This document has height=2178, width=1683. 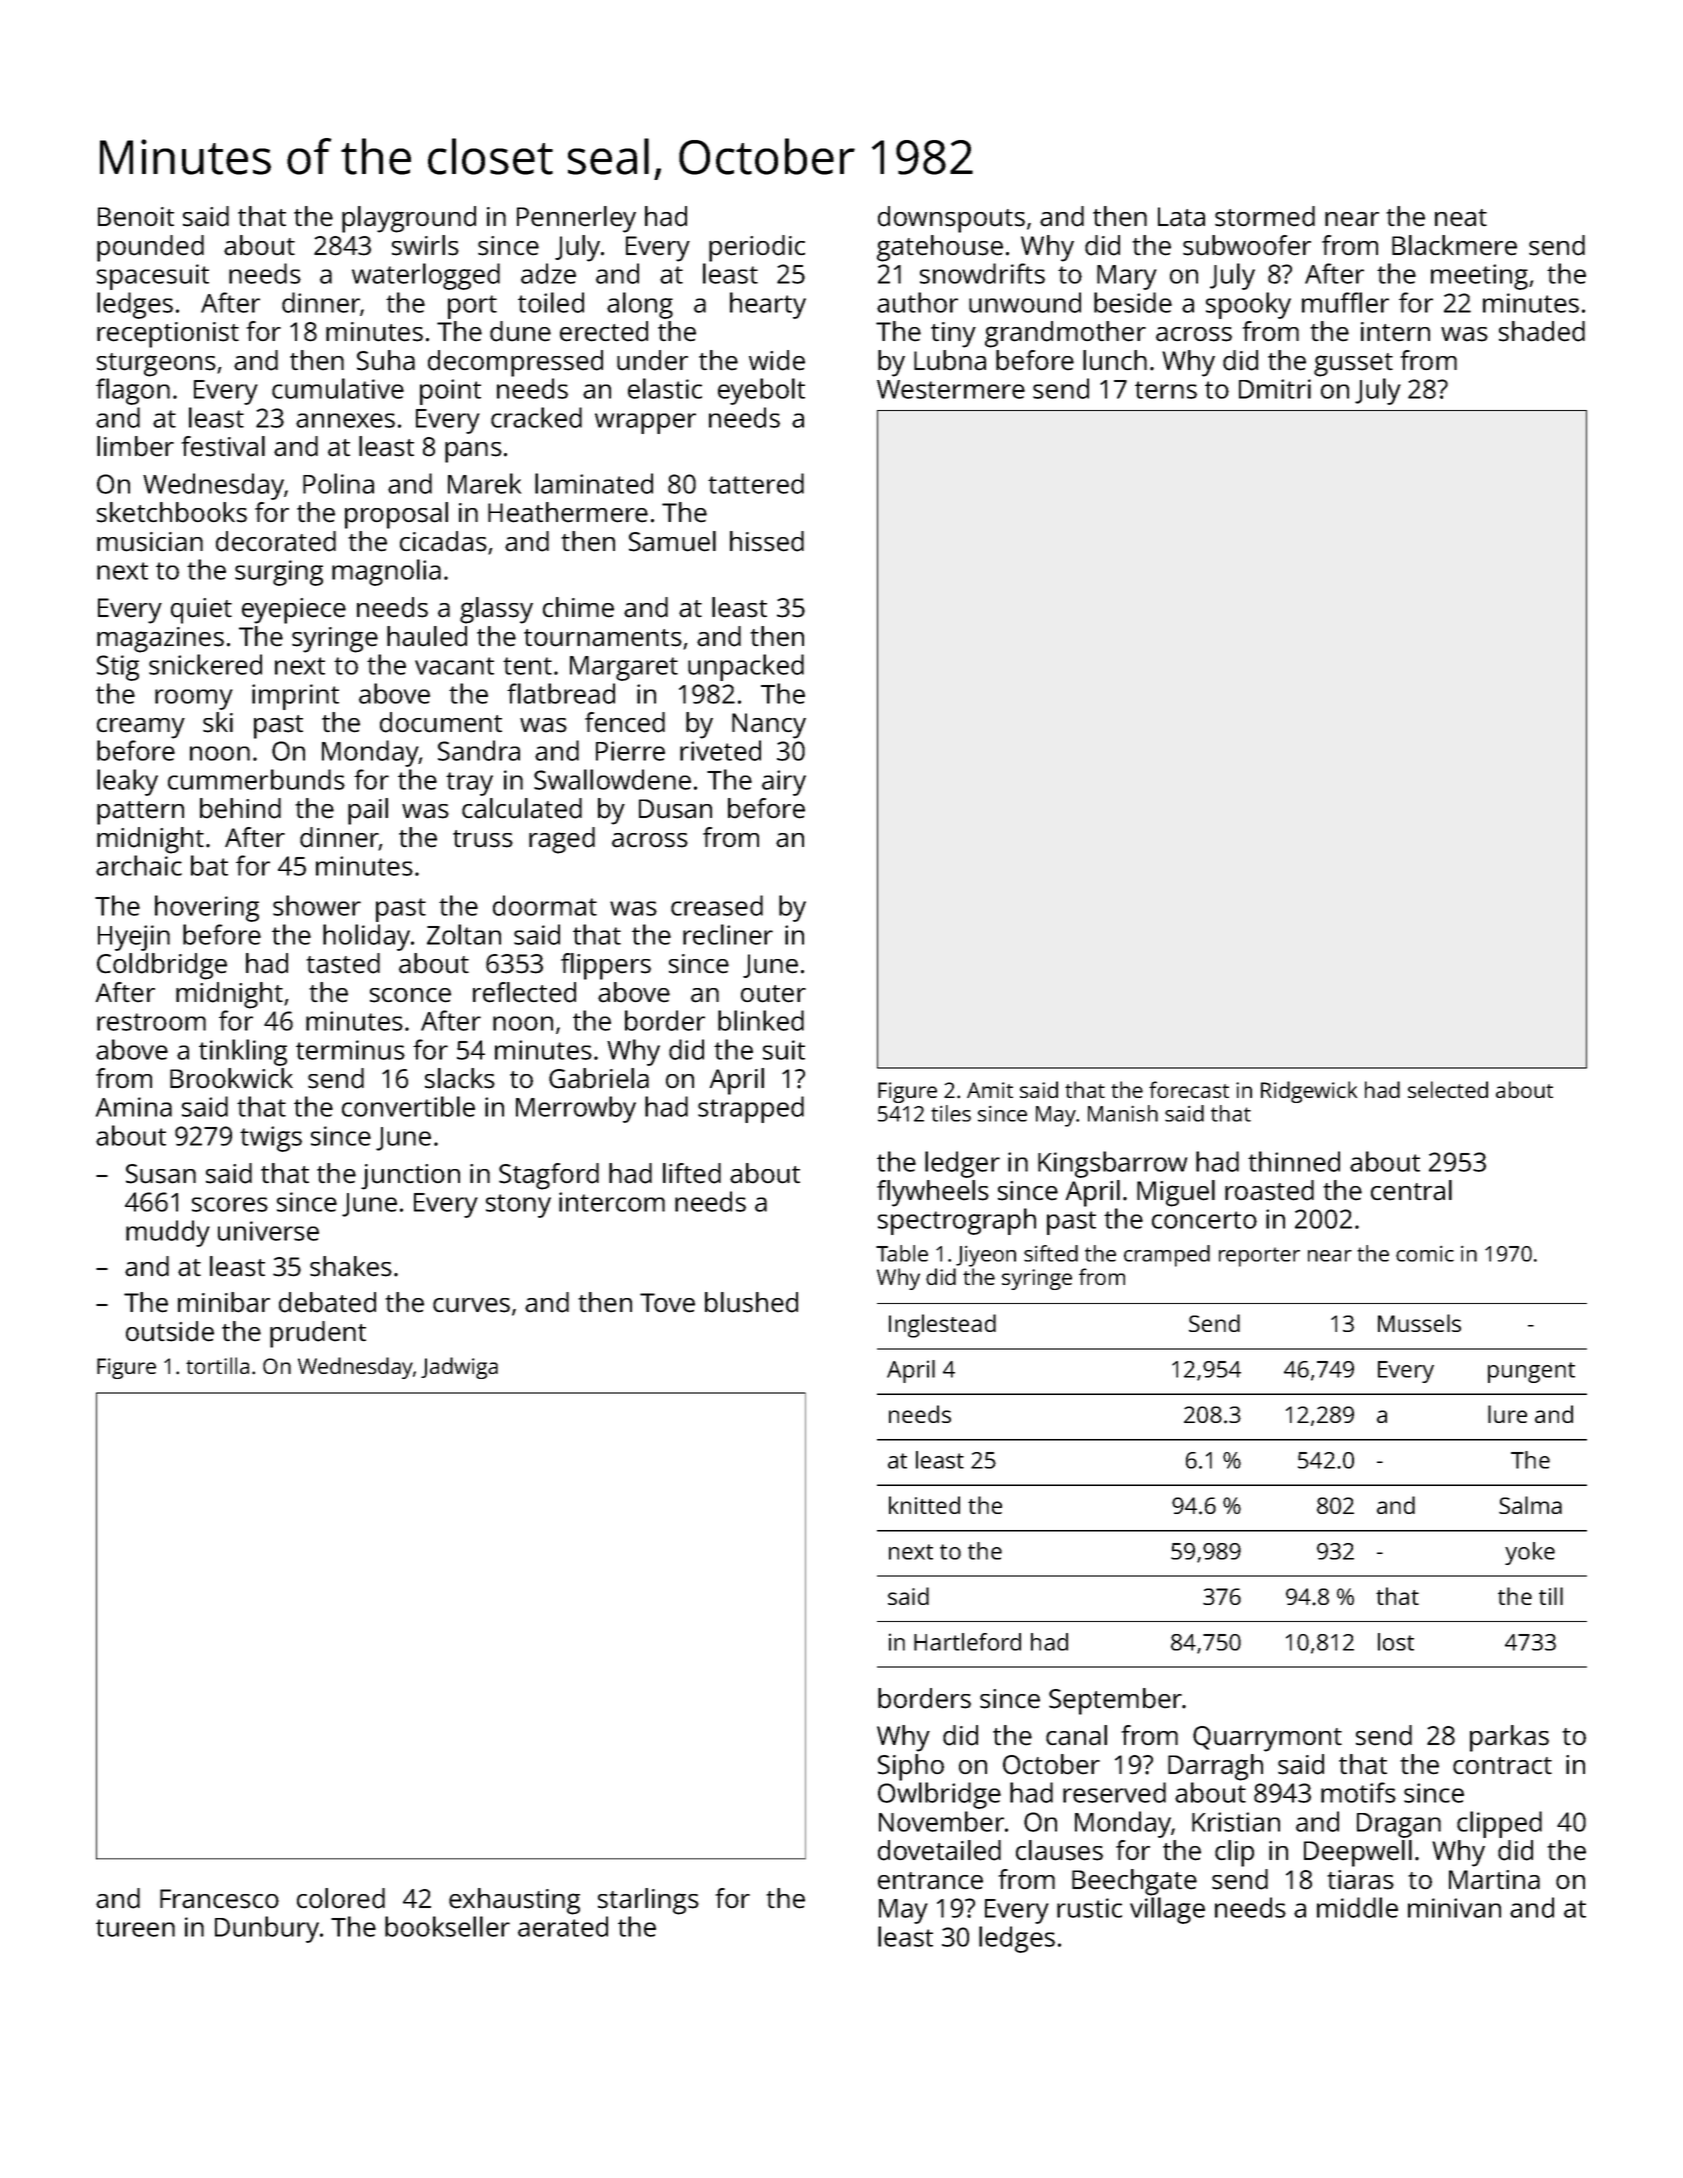 I want to click on outer, so click(x=773, y=994).
